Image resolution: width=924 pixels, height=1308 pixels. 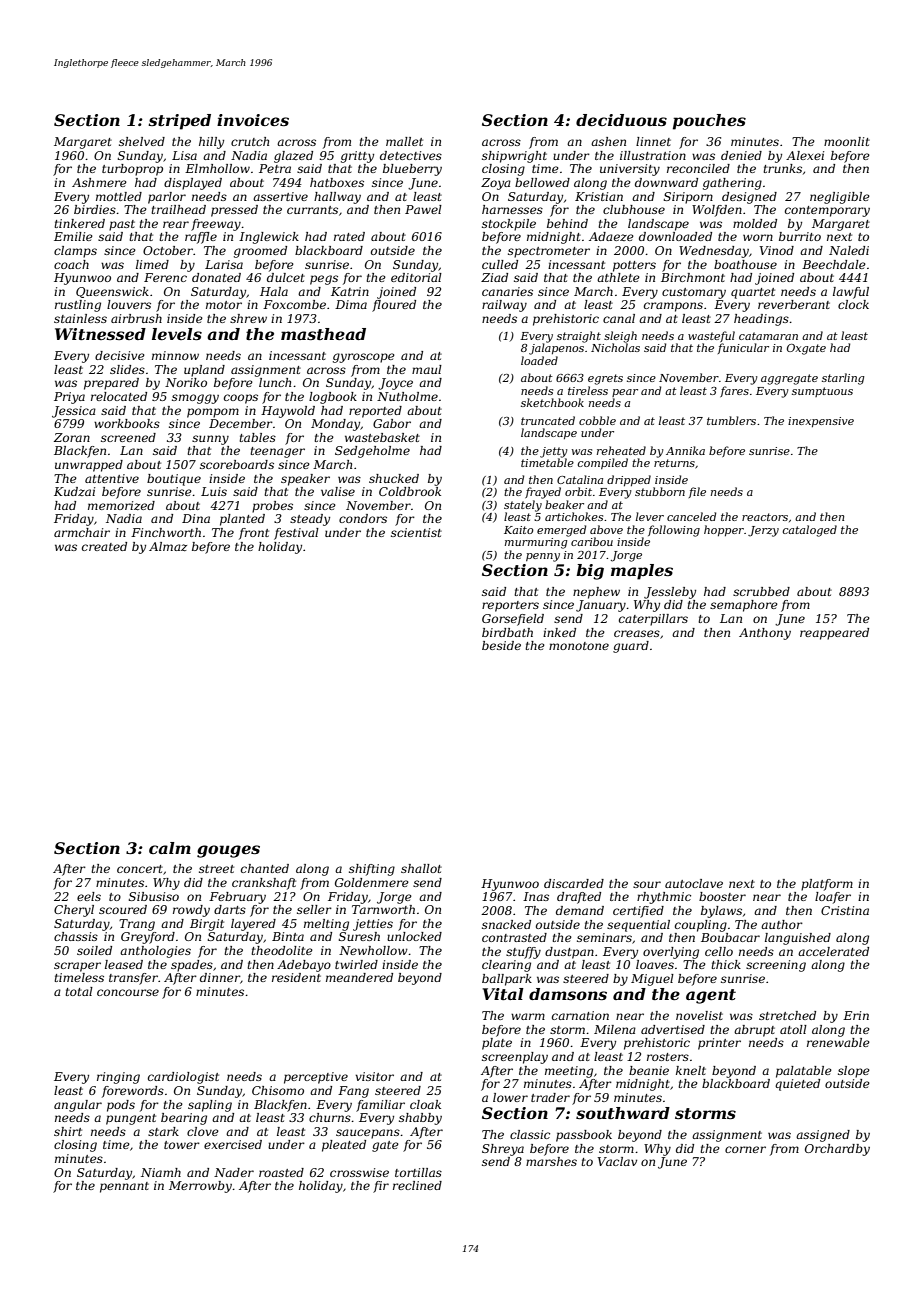 I want to click on pennant, so click(x=124, y=1187).
